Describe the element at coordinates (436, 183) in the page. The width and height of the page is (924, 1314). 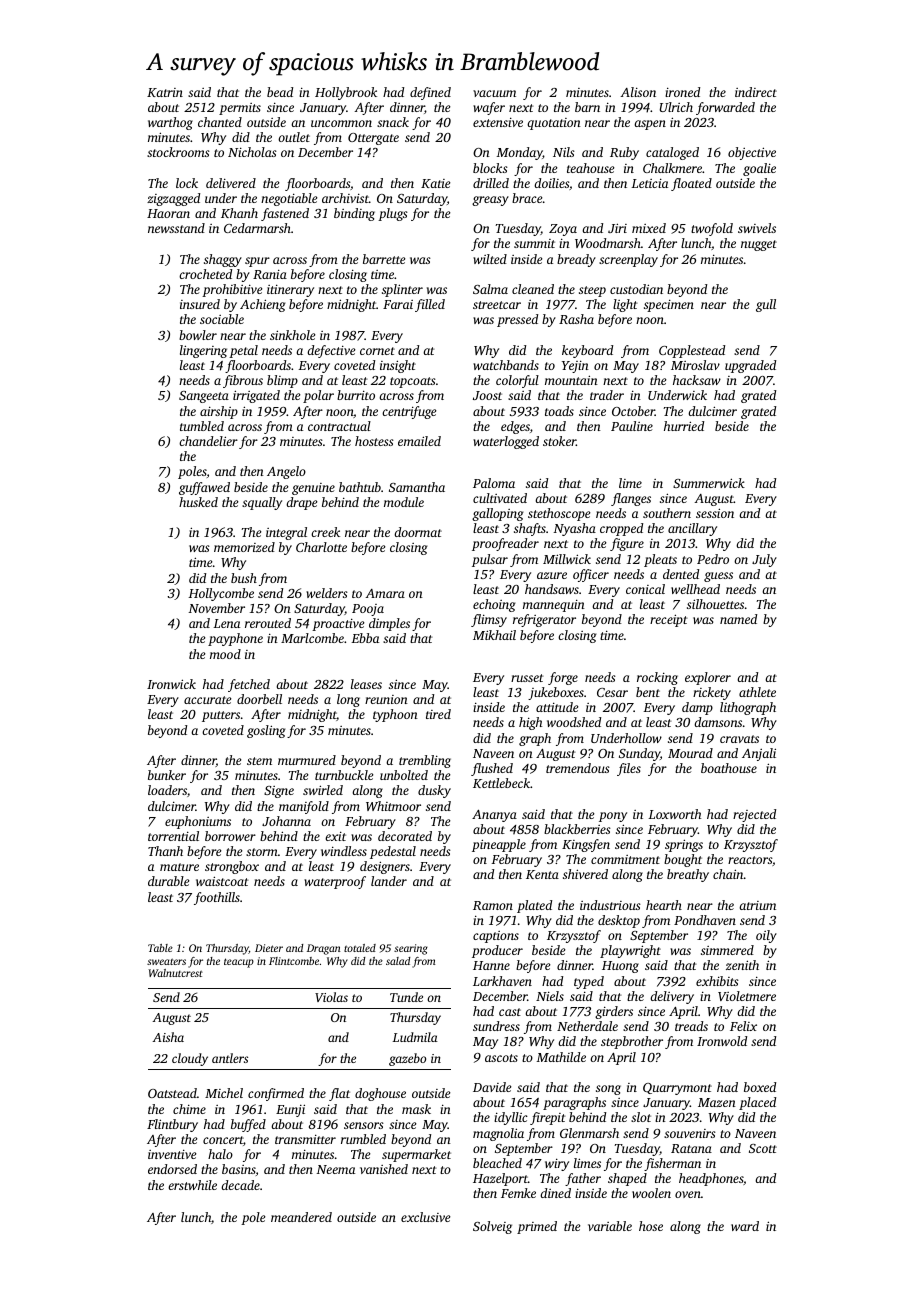
I see `Katie` at that location.
